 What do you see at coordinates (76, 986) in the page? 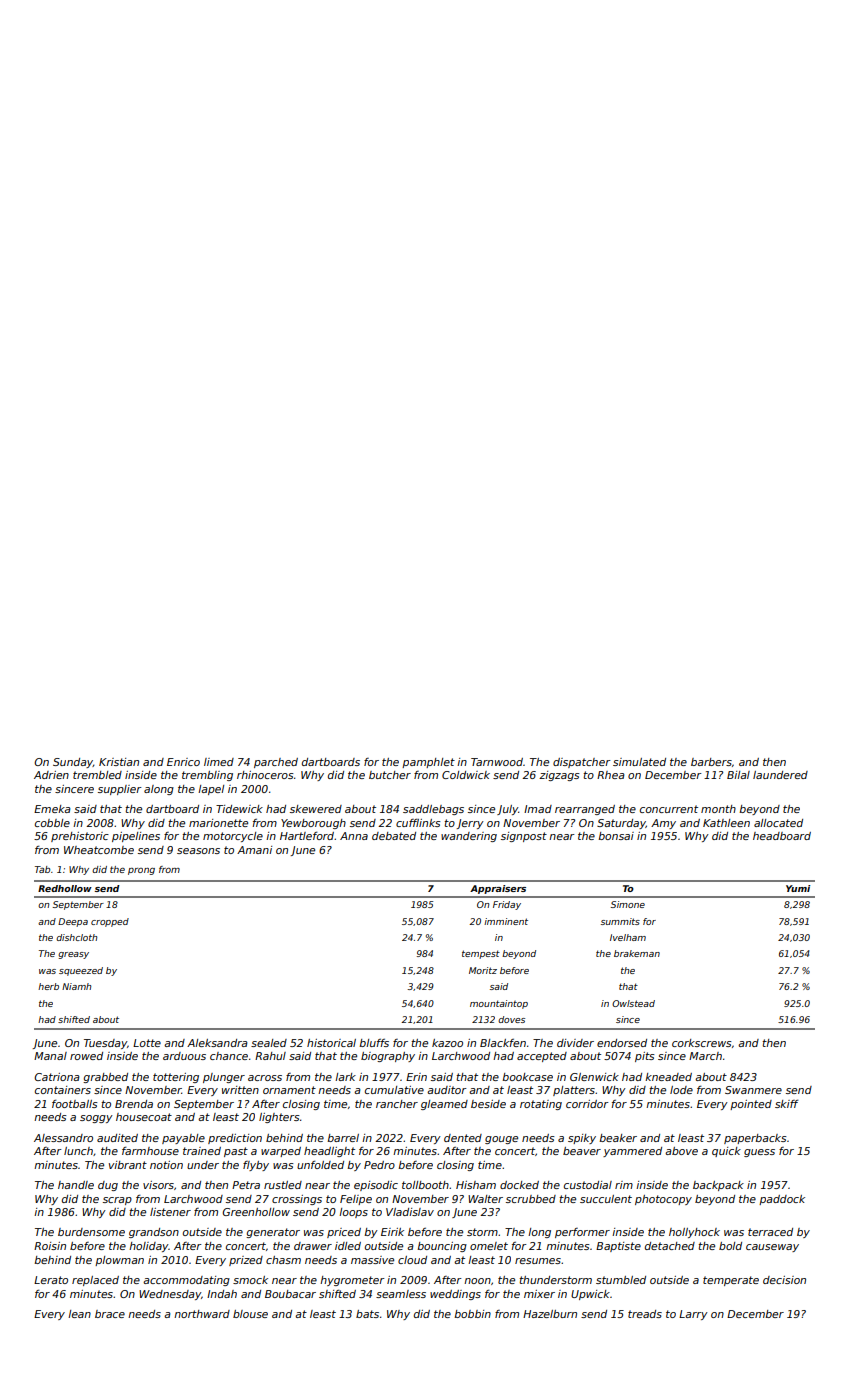
I see `Niamh` at bounding box center [76, 986].
